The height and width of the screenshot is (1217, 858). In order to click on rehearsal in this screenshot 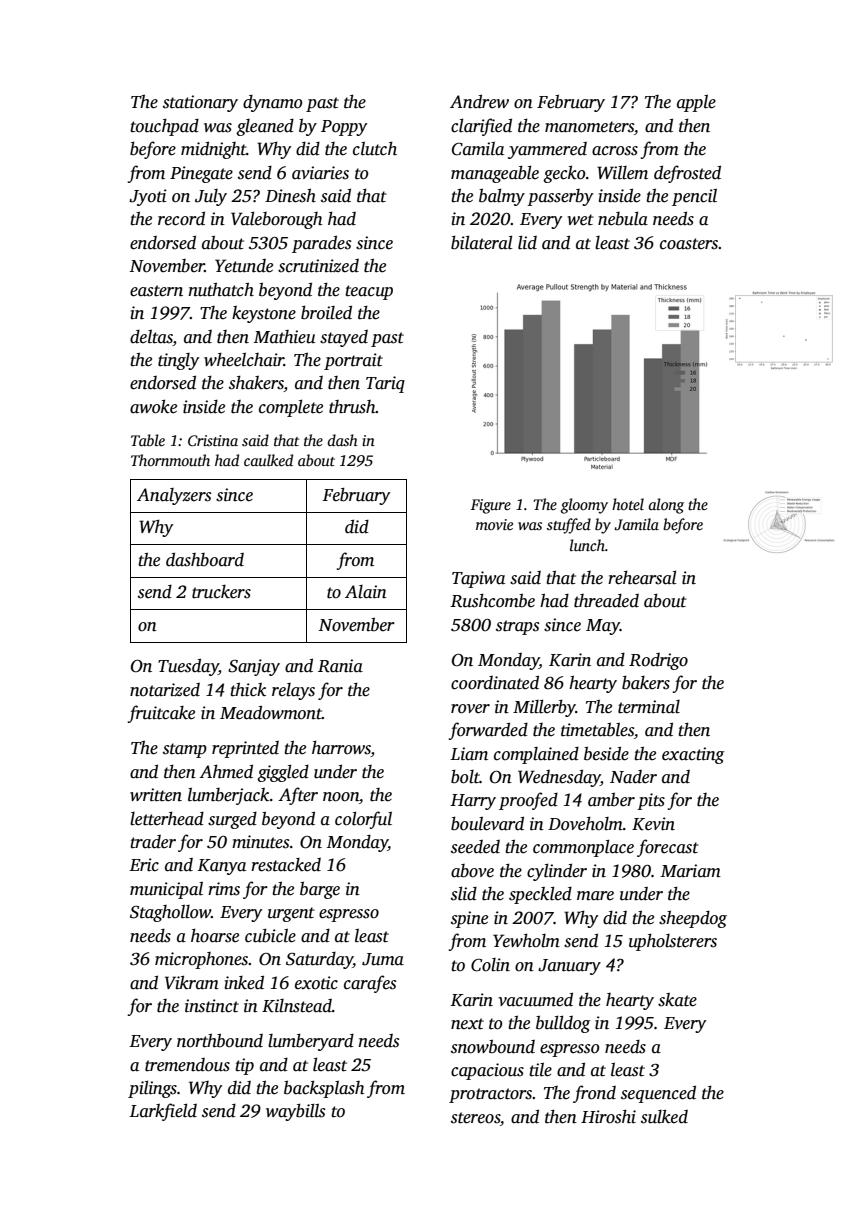, I will do `click(642, 577)`.
